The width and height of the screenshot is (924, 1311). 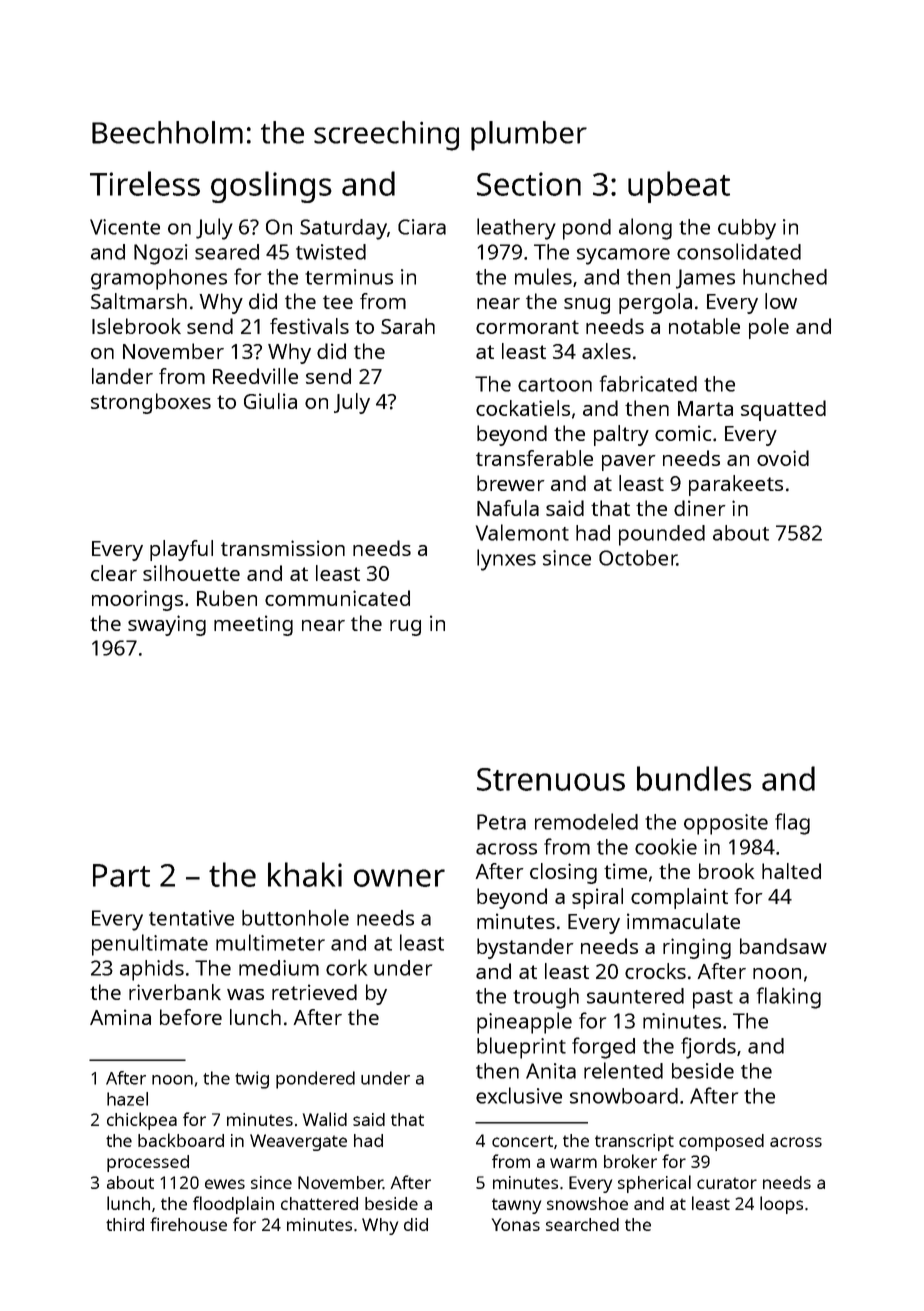 I want to click on composed, so click(x=721, y=1142).
